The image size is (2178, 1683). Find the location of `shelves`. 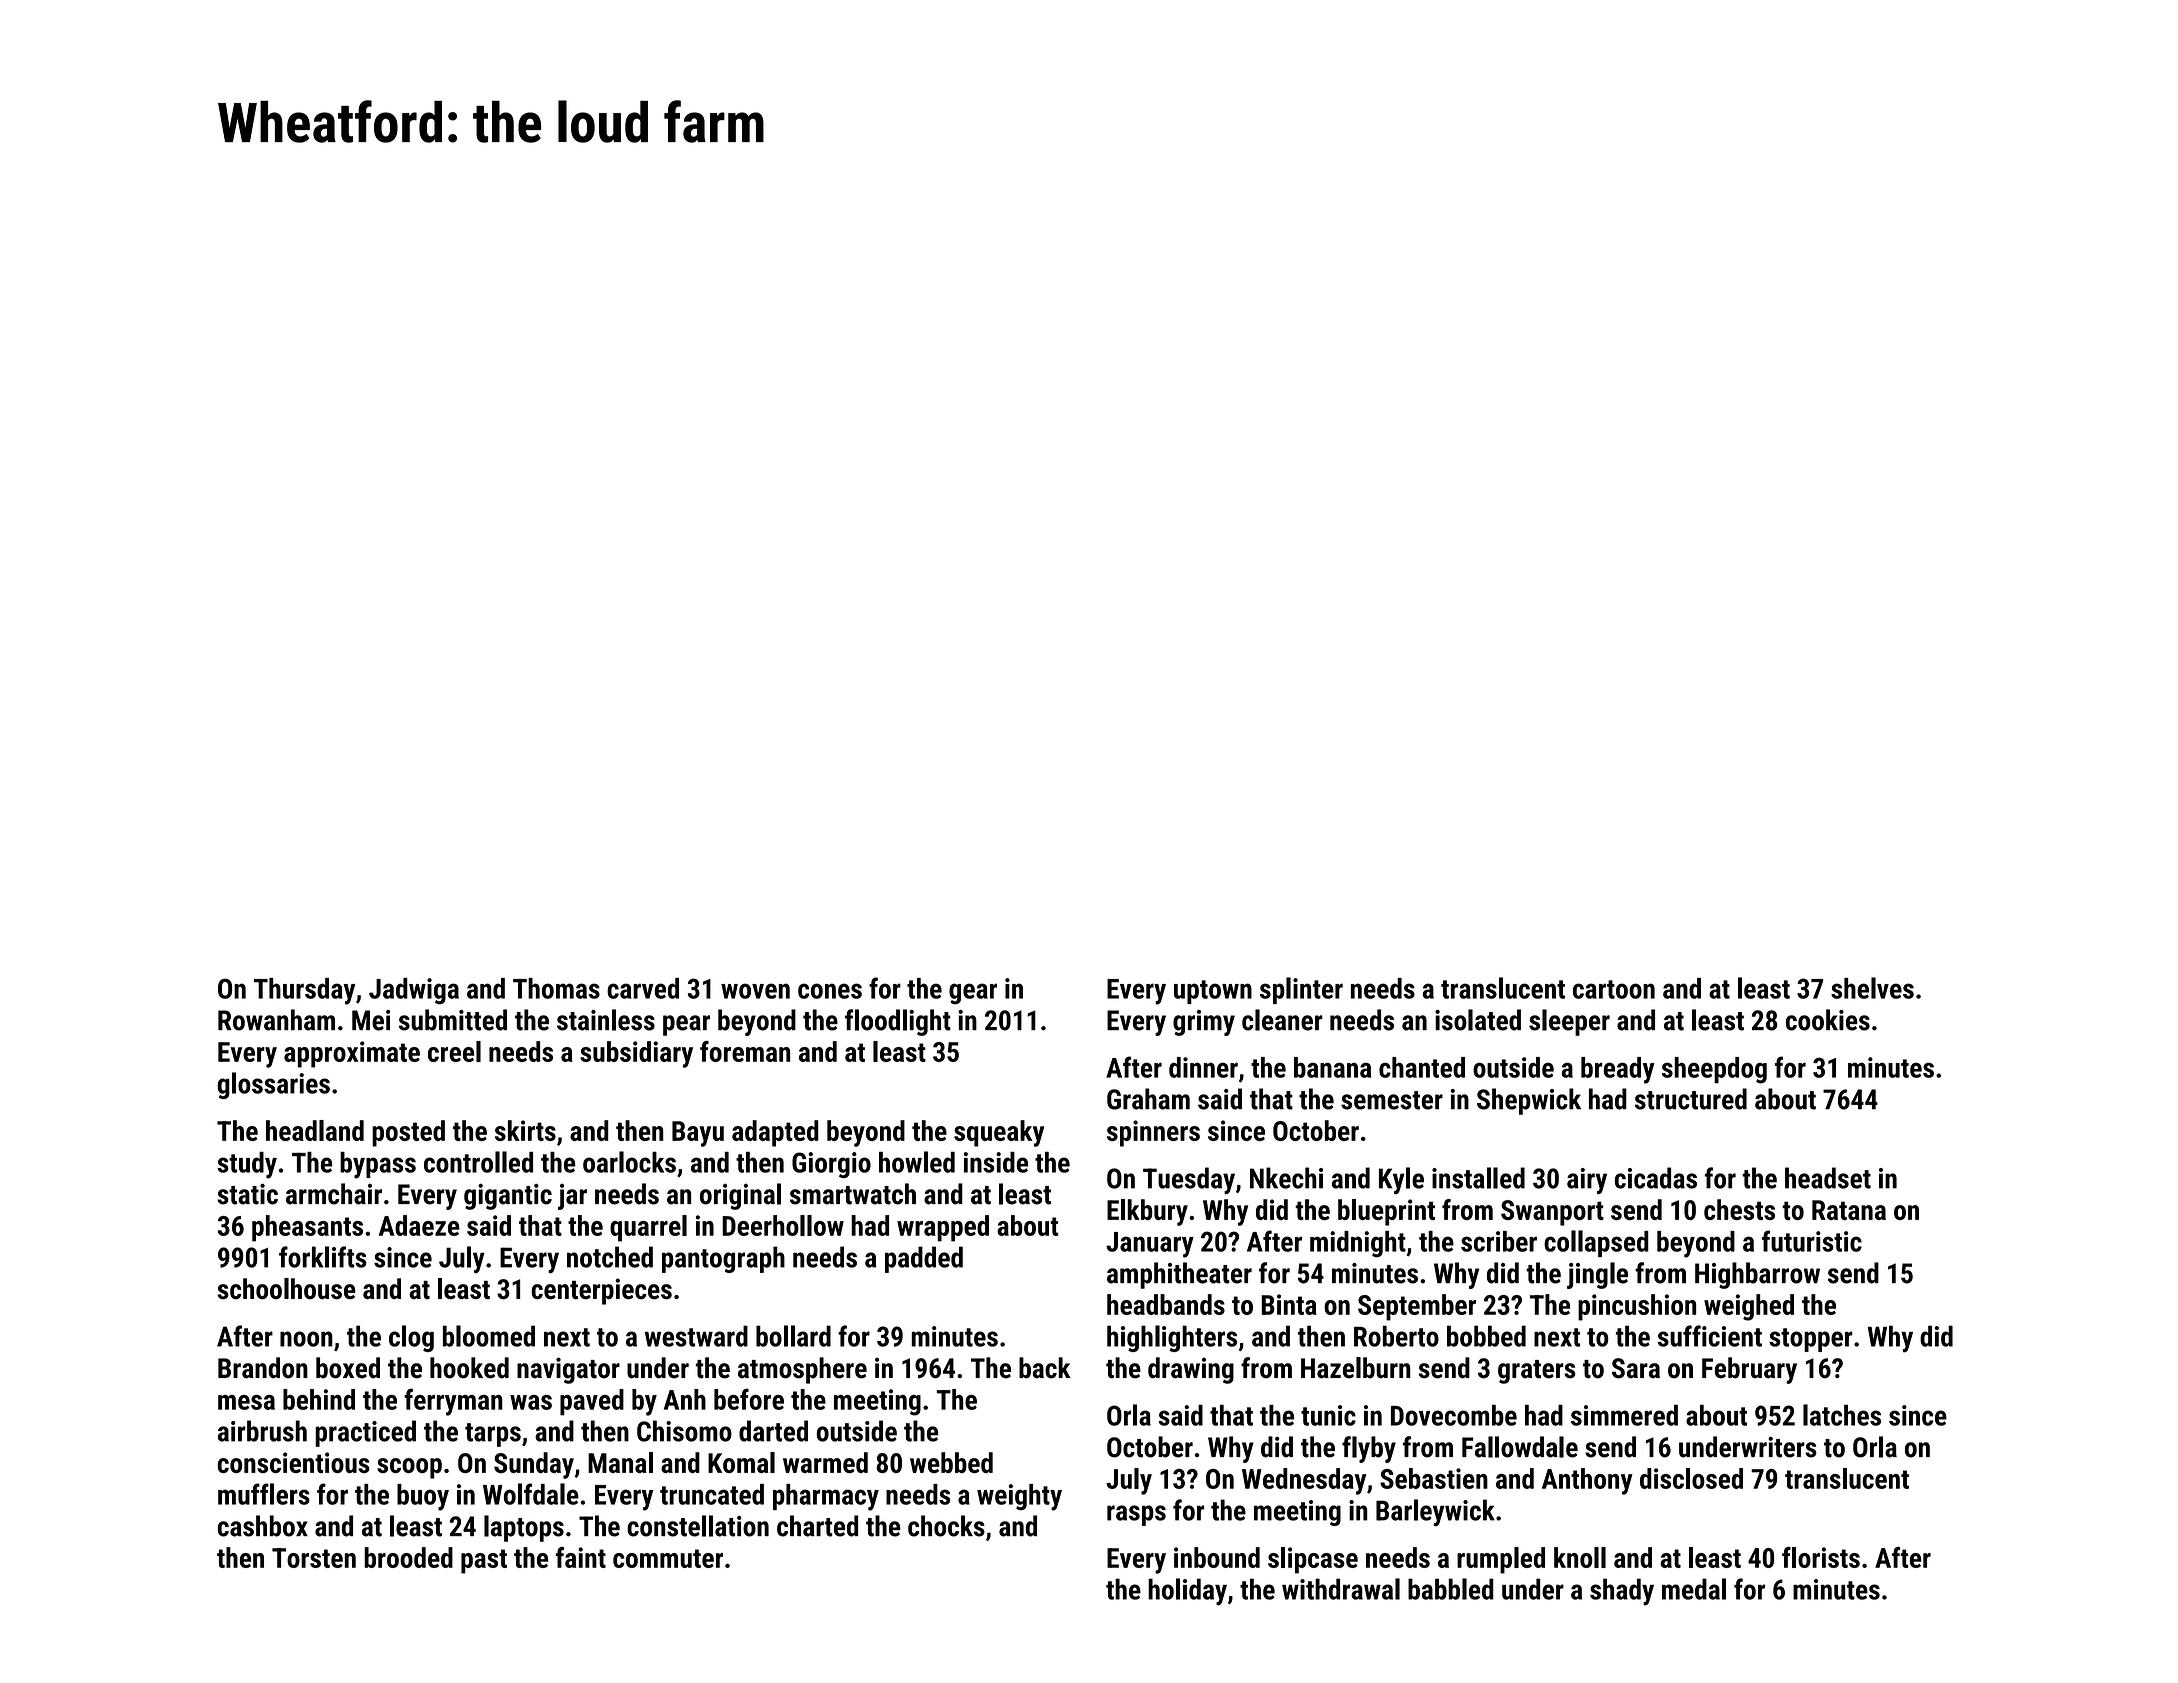

shelves is located at coordinates (1872, 988).
